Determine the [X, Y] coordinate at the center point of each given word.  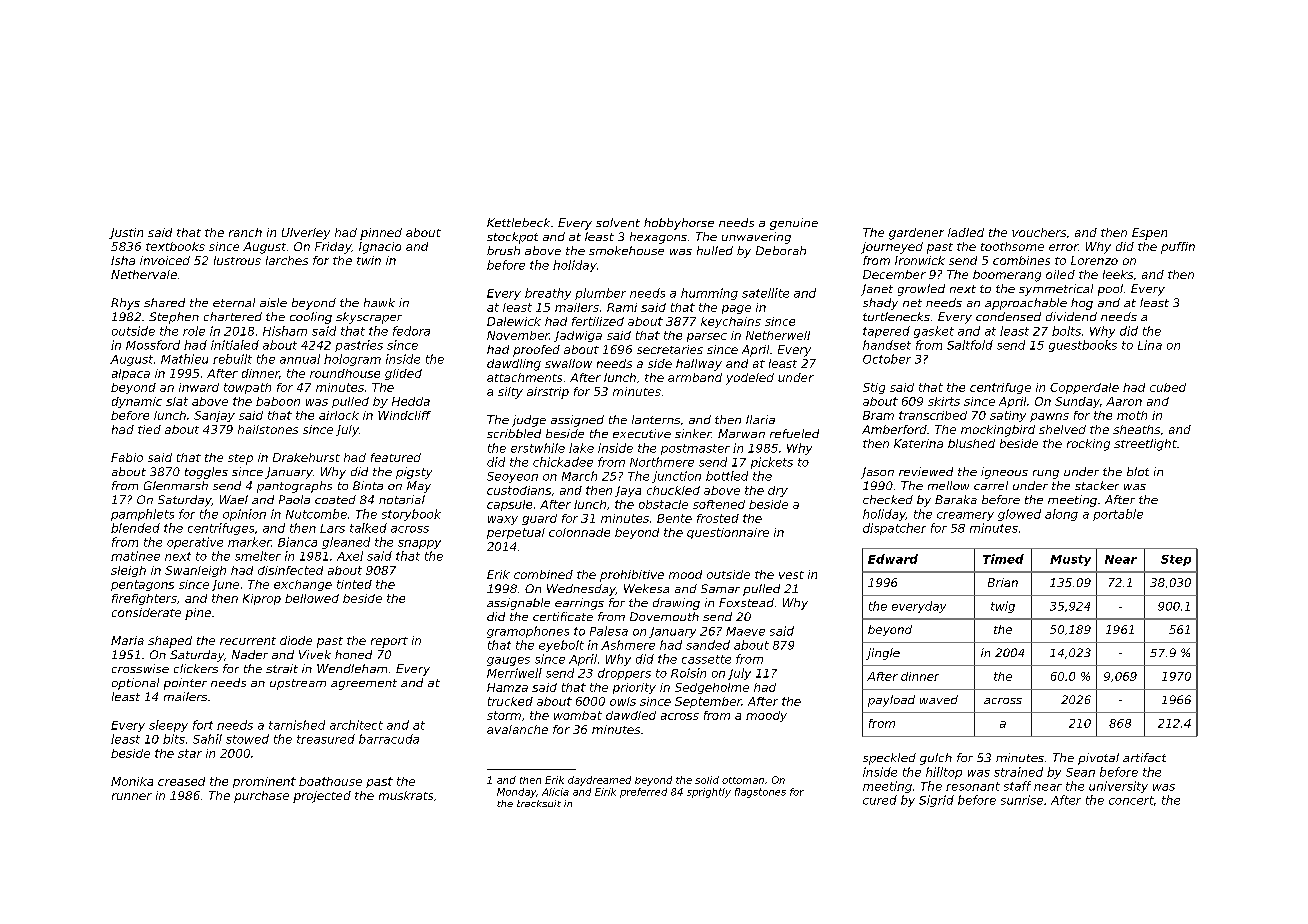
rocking [1088, 445]
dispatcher [894, 529]
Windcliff [404, 415]
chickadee [563, 462]
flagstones [760, 793]
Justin [126, 233]
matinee [135, 556]
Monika [132, 781]
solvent [618, 222]
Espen [1149, 234]
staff [1017, 786]
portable [1118, 515]
